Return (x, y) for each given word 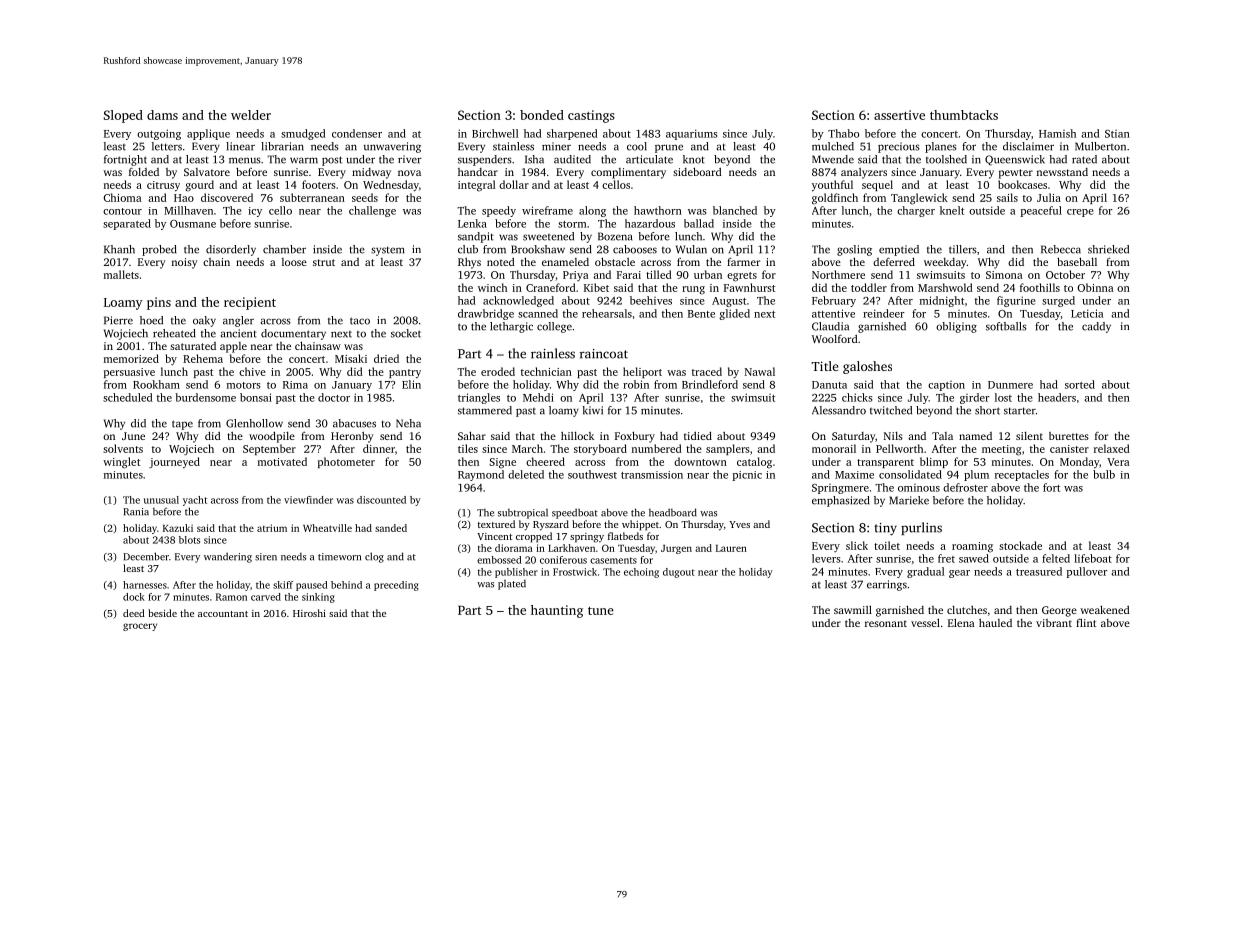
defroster (965, 487)
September (269, 449)
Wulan (691, 249)
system (387, 251)
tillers (963, 249)
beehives (651, 300)
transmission (652, 475)
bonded (542, 115)
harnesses (145, 585)
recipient (250, 303)
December (146, 556)
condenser (357, 133)
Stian (1117, 134)
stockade (1020, 545)
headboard (673, 512)
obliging (956, 327)
